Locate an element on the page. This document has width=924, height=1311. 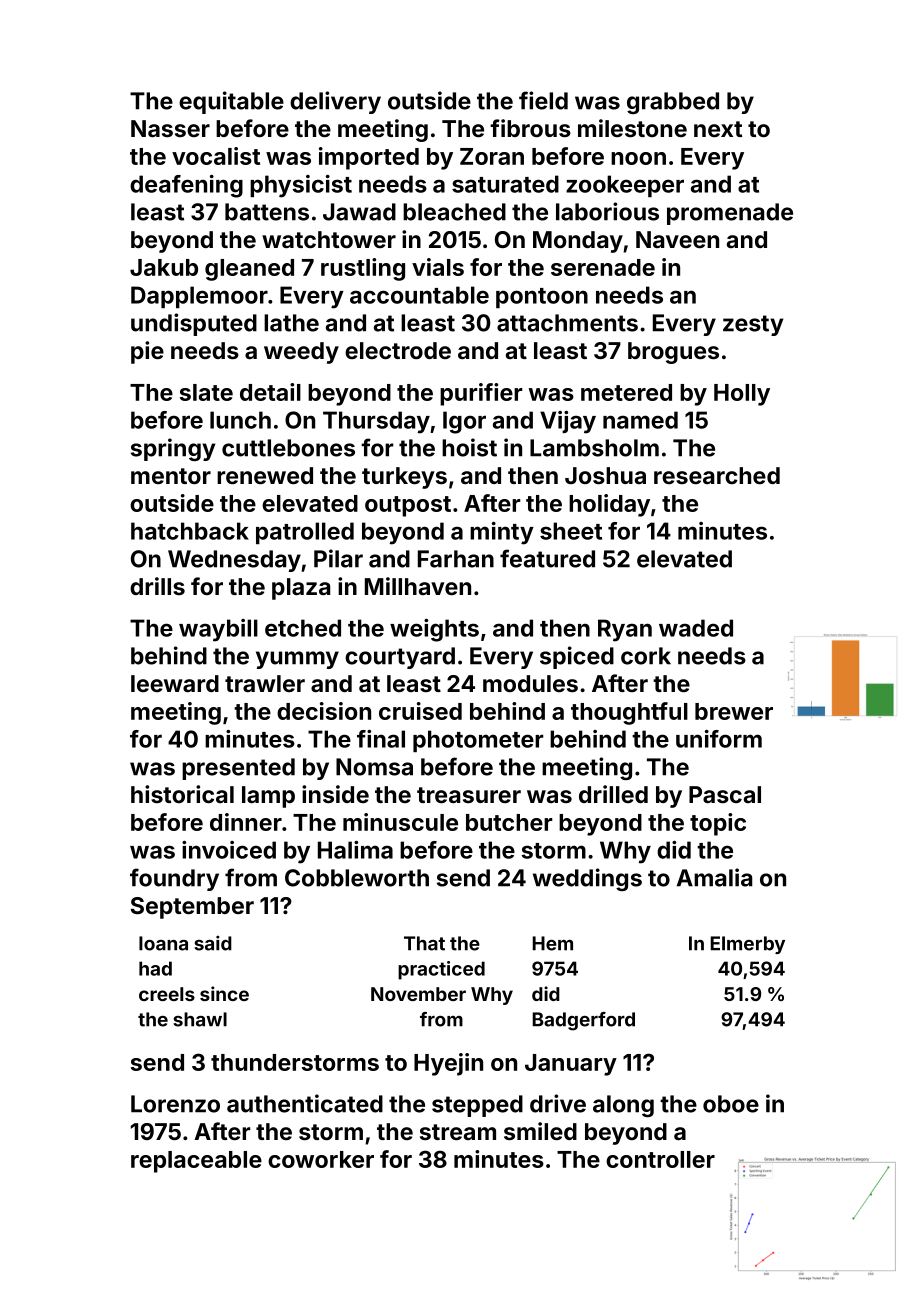
Nasser is located at coordinates (170, 128).
